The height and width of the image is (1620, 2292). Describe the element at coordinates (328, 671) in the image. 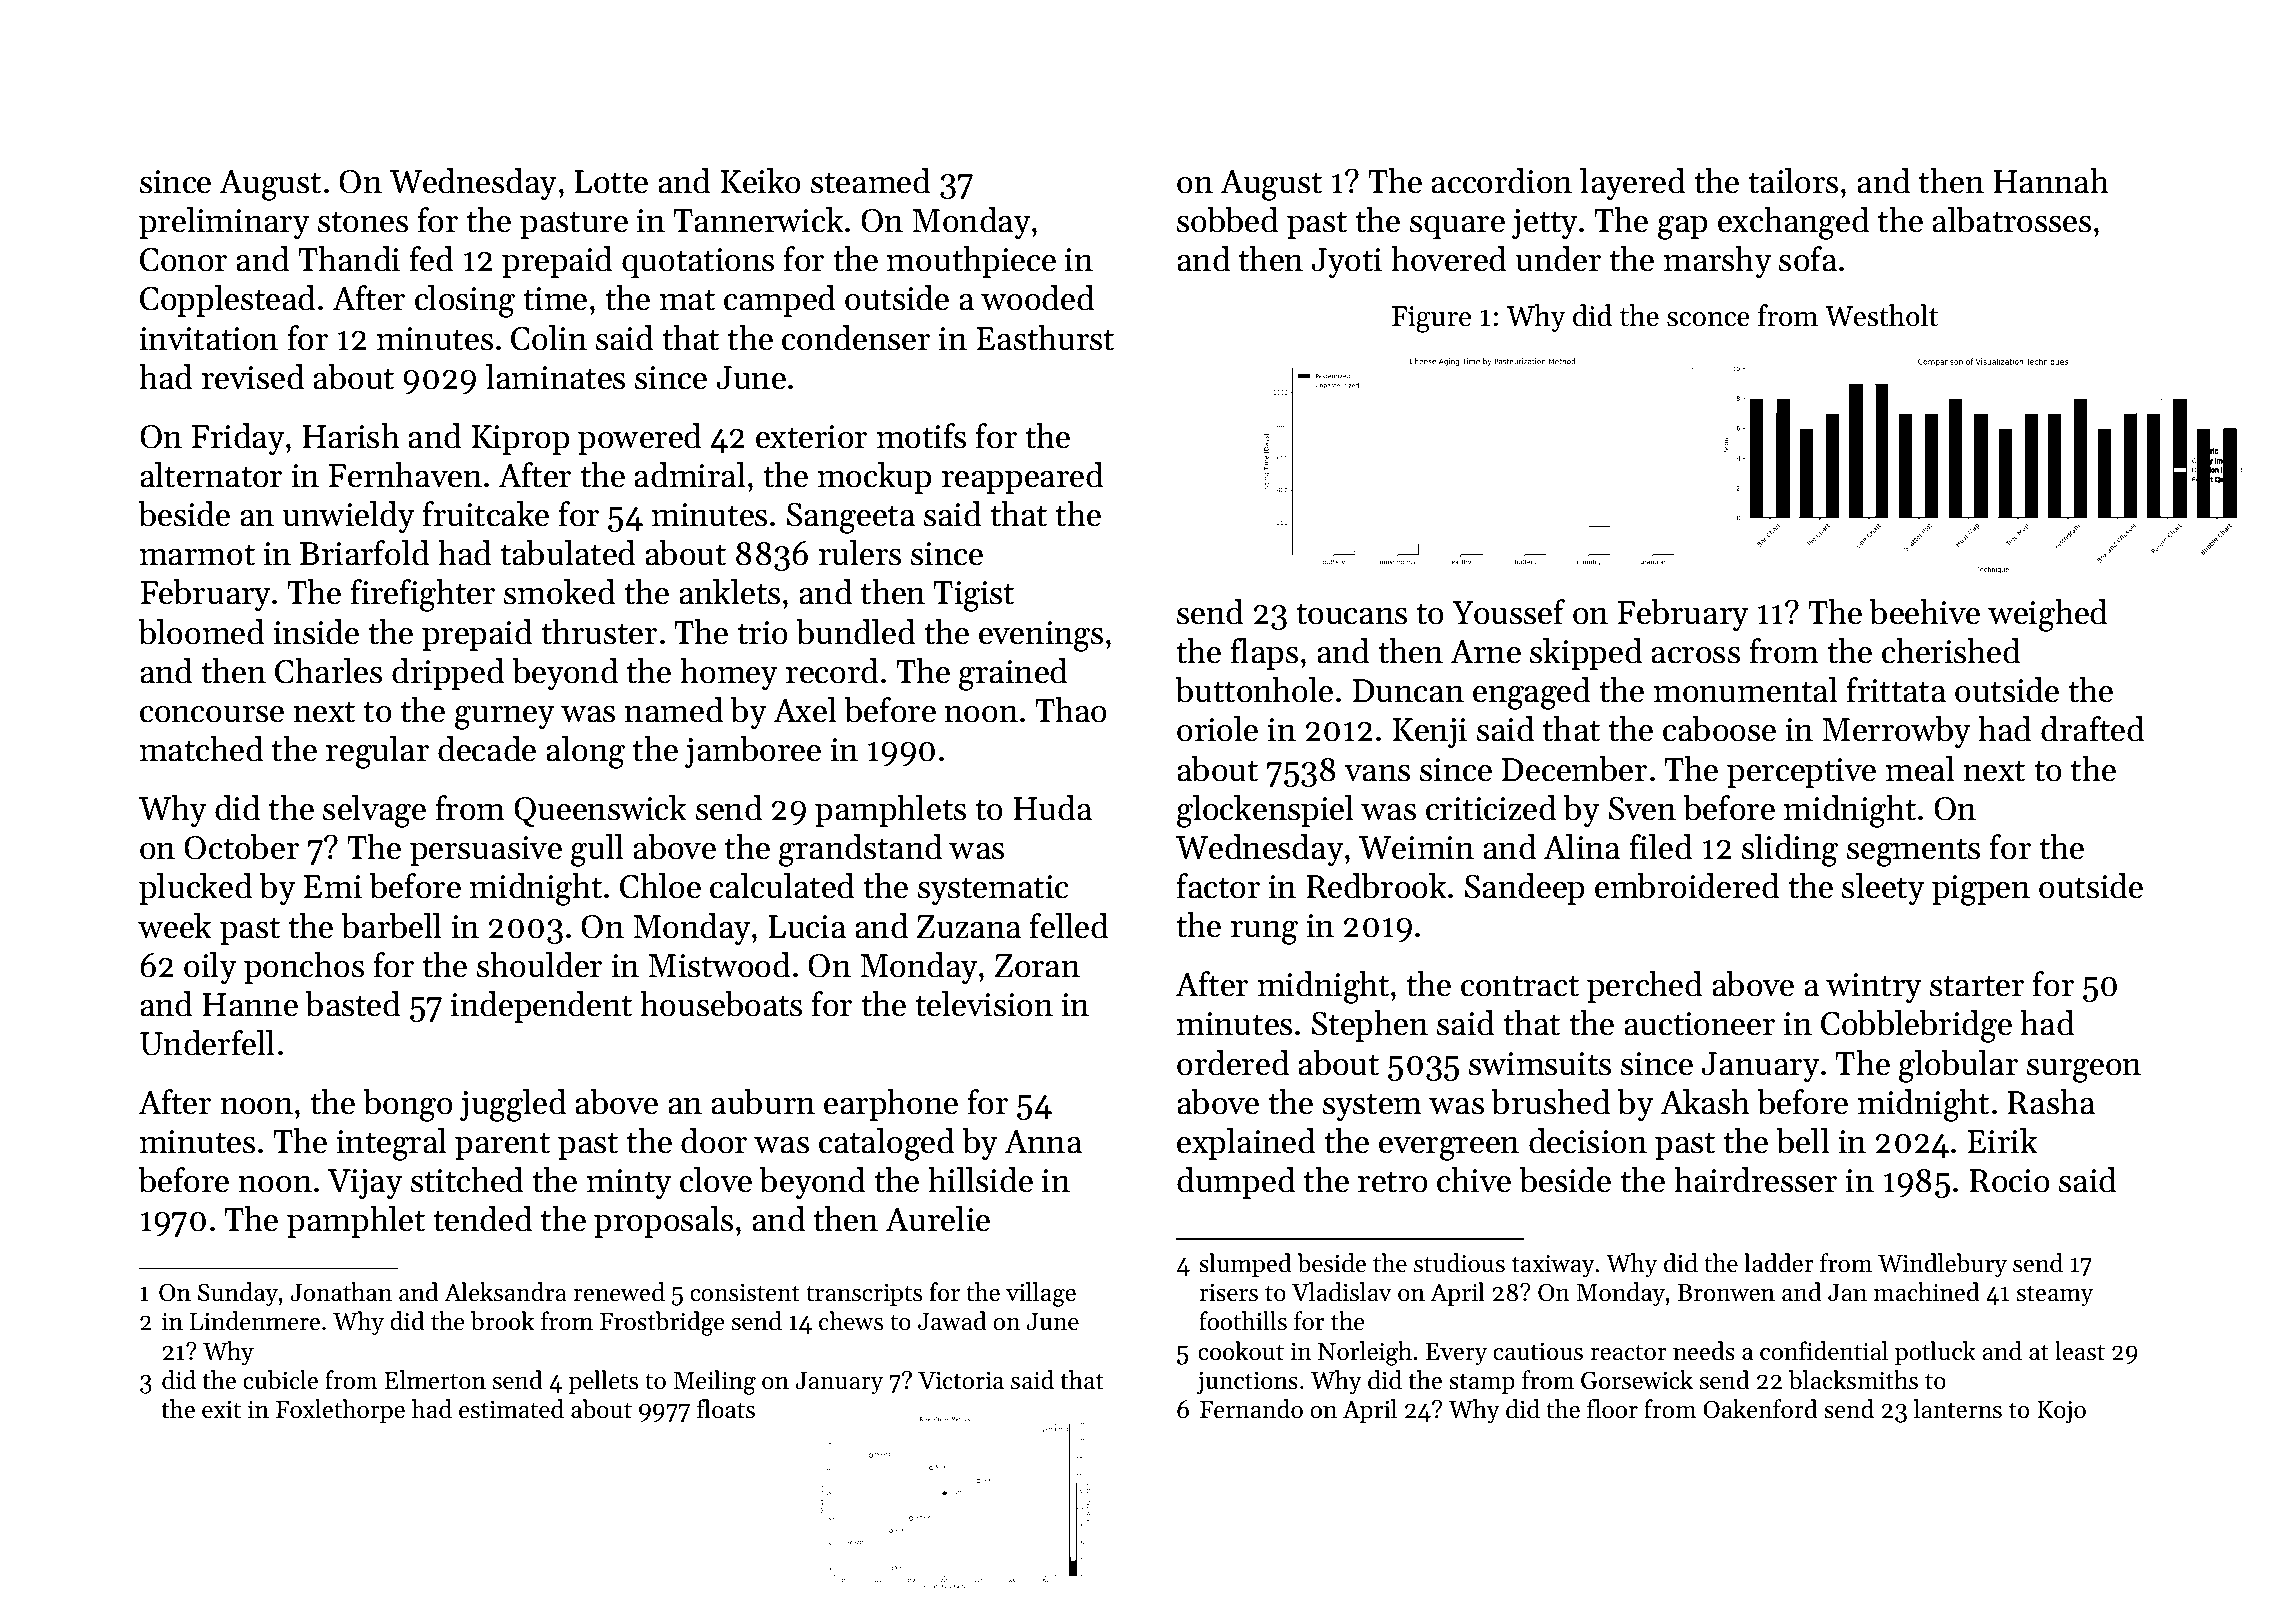

I see `Charles` at that location.
